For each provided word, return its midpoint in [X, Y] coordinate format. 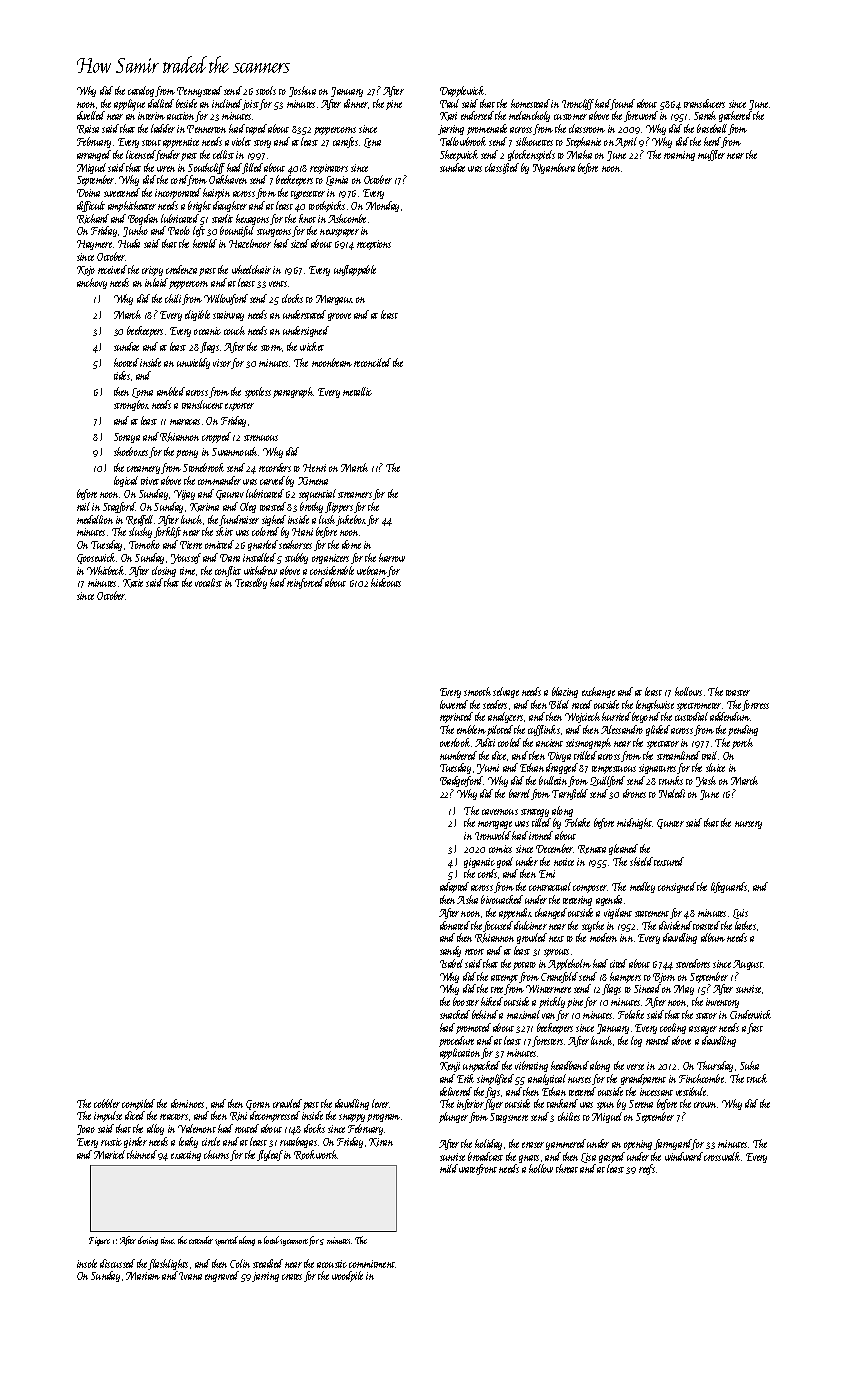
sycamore [294, 1242]
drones [634, 793]
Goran [258, 1105]
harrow [392, 557]
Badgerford [462, 781]
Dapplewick [462, 91]
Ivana [190, 1276]
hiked [492, 1001]
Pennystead [199, 91]
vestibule [691, 1091]
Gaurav [230, 495]
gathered [735, 116]
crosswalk [722, 1156]
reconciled [372, 362]
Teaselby [251, 583]
